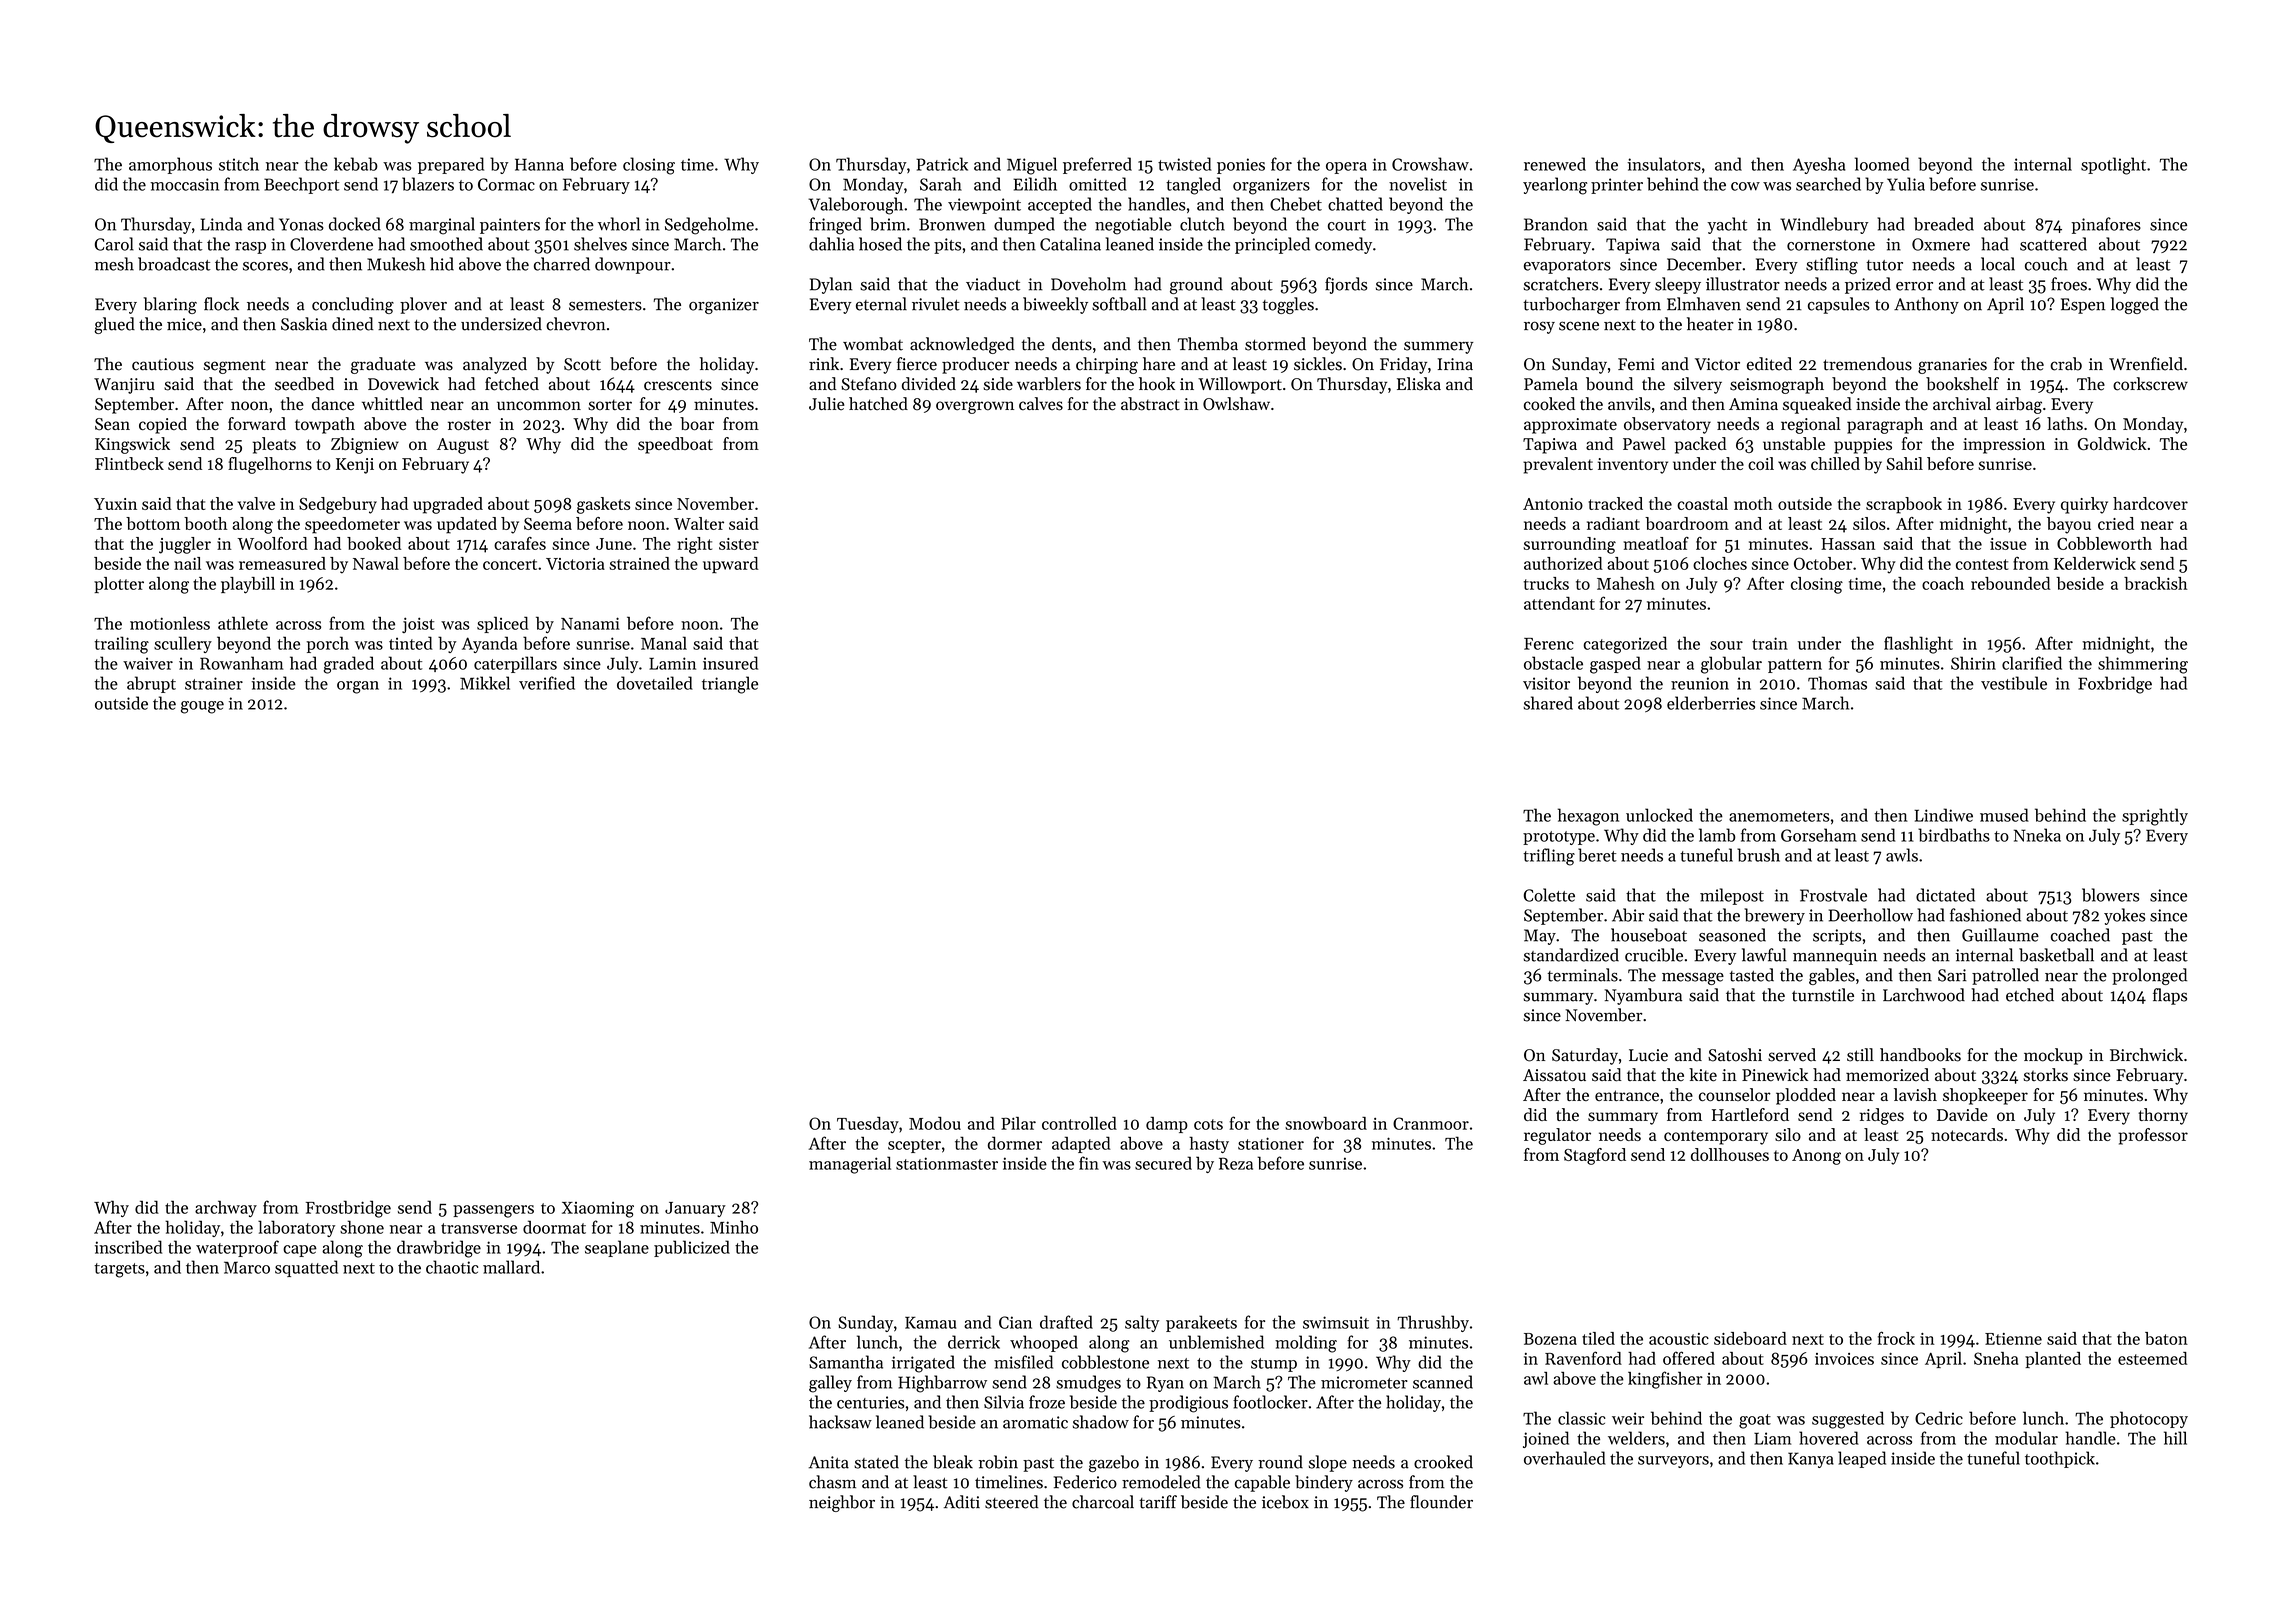 The height and width of the page is (1614, 2282). I want to click on insulators, so click(1664, 164).
